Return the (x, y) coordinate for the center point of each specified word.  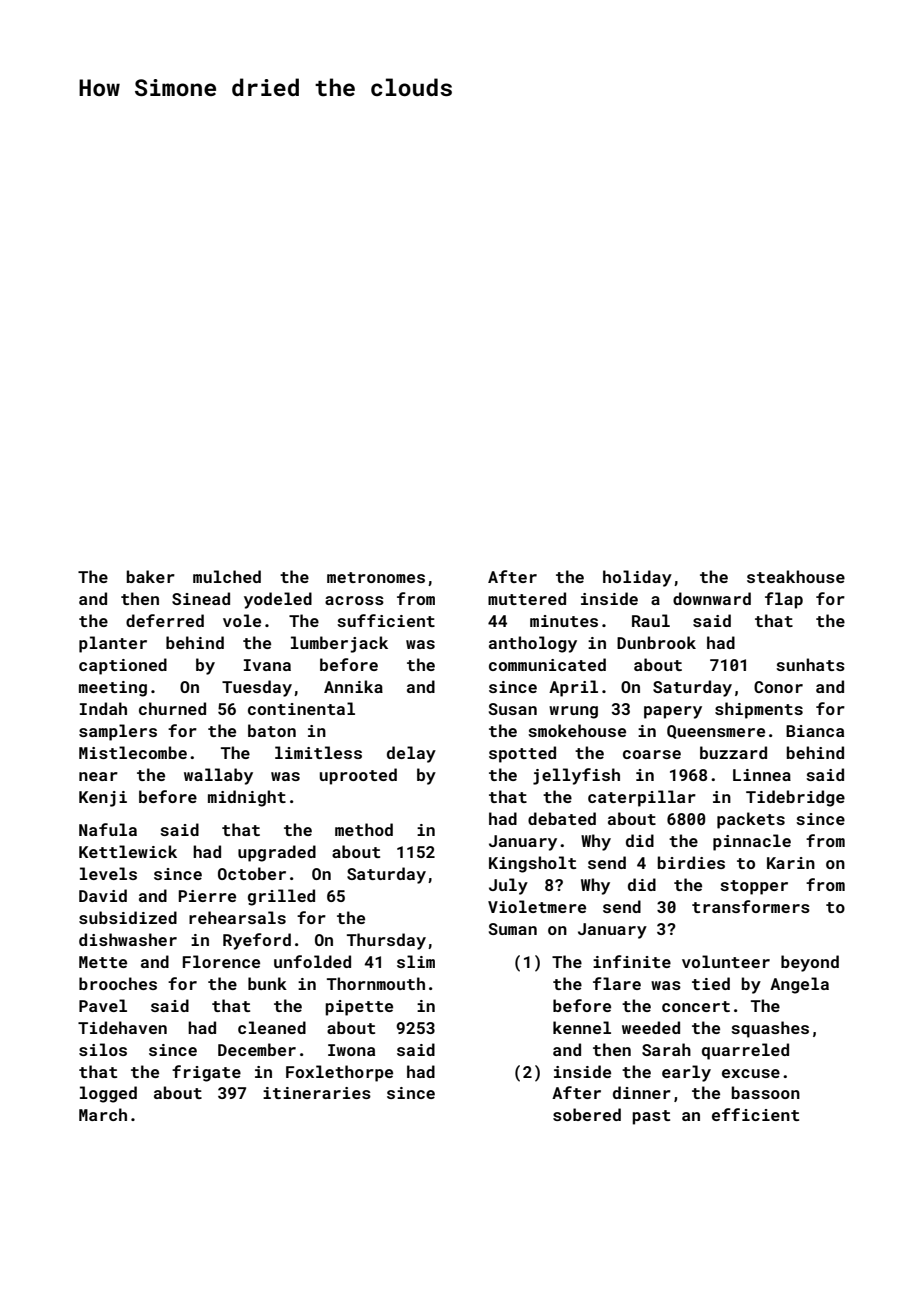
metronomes (376, 577)
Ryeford (257, 941)
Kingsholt (532, 864)
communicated (547, 664)
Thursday (386, 941)
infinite (632, 961)
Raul (651, 620)
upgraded (277, 853)
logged (108, 1094)
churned (172, 708)
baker (151, 576)
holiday (637, 578)
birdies (691, 862)
